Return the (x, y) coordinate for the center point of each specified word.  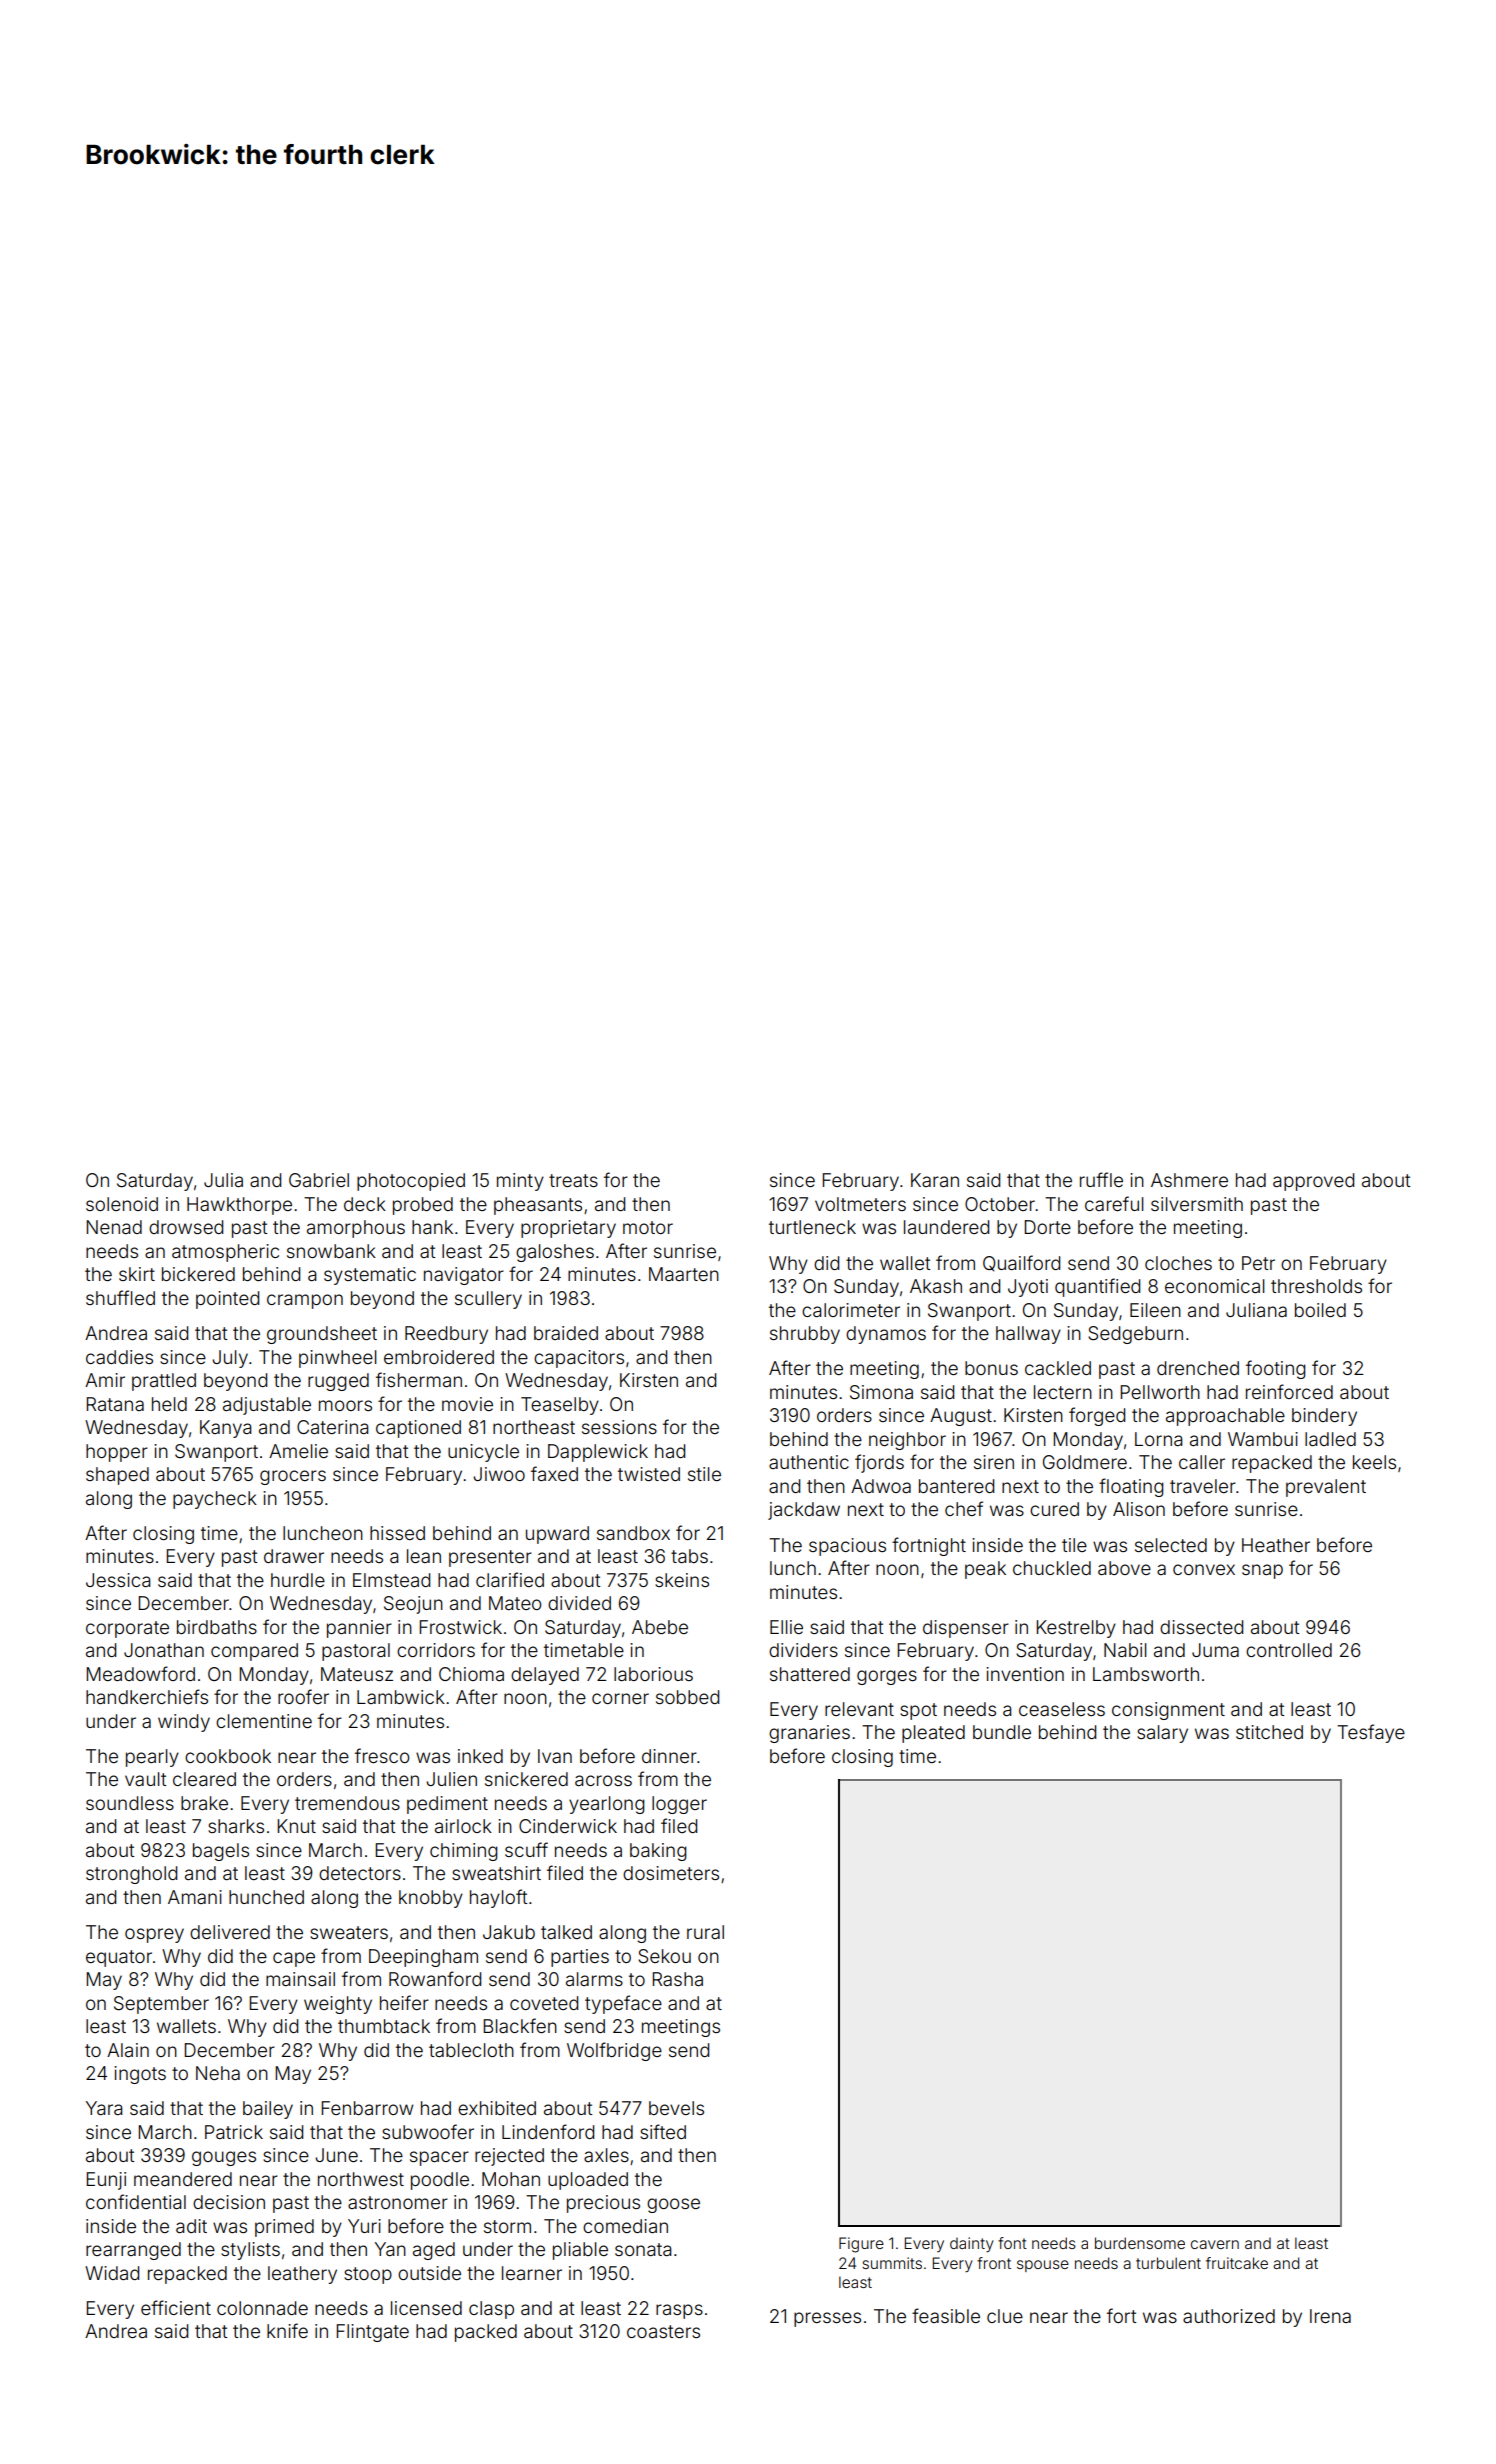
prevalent (1326, 1488)
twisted (649, 1474)
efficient (176, 2307)
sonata (643, 2249)
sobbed (687, 1697)
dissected (1201, 1627)
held (169, 1404)
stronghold (131, 1875)
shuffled (120, 1297)
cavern (1215, 2244)
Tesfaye (1371, 1733)
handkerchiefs (147, 1696)
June (336, 2155)
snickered (526, 1779)
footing (1276, 1369)
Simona (881, 1392)
